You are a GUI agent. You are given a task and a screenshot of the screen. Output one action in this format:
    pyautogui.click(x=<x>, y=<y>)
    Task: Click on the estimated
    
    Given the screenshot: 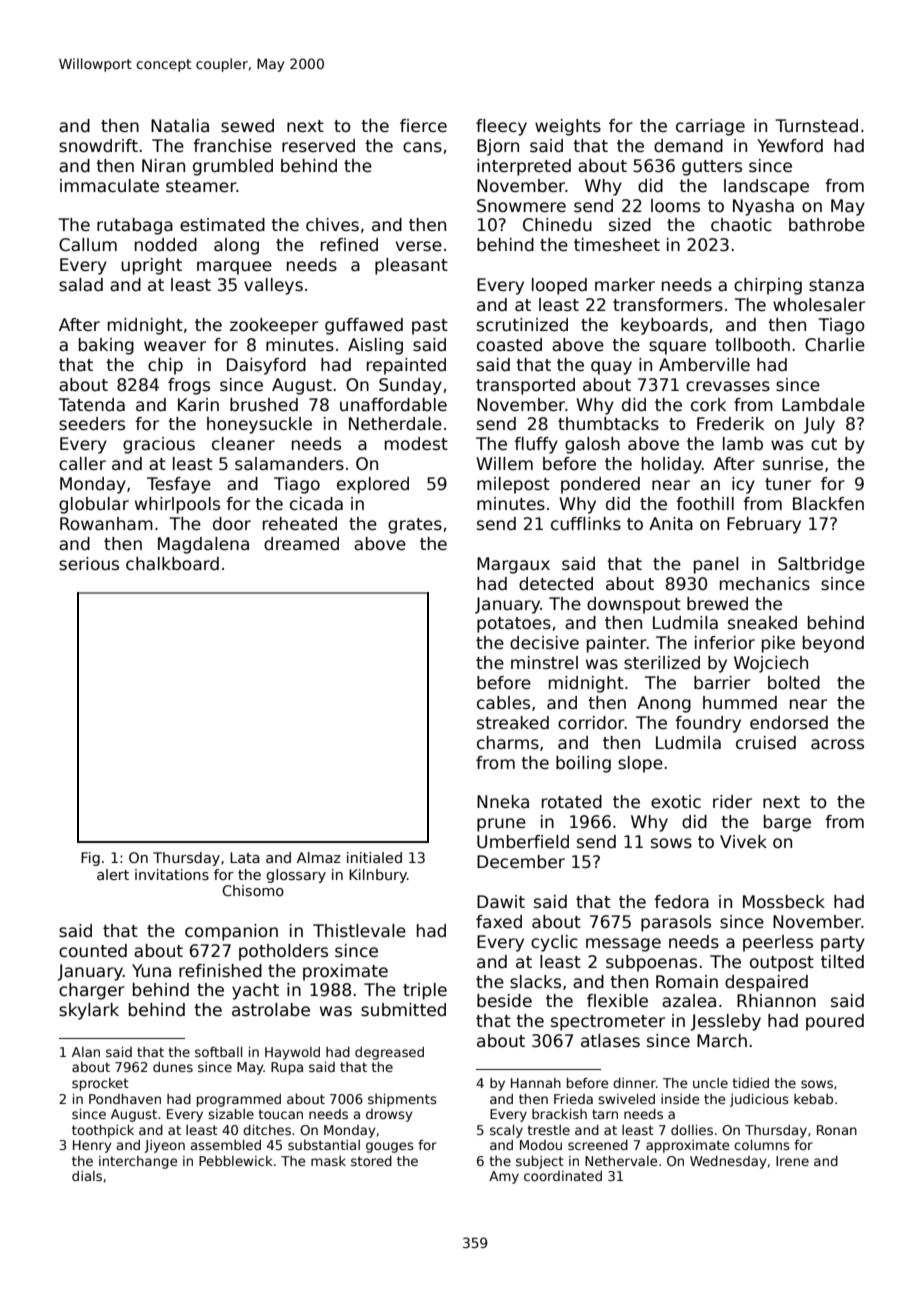 What is the action you would take?
    pyautogui.click(x=222, y=225)
